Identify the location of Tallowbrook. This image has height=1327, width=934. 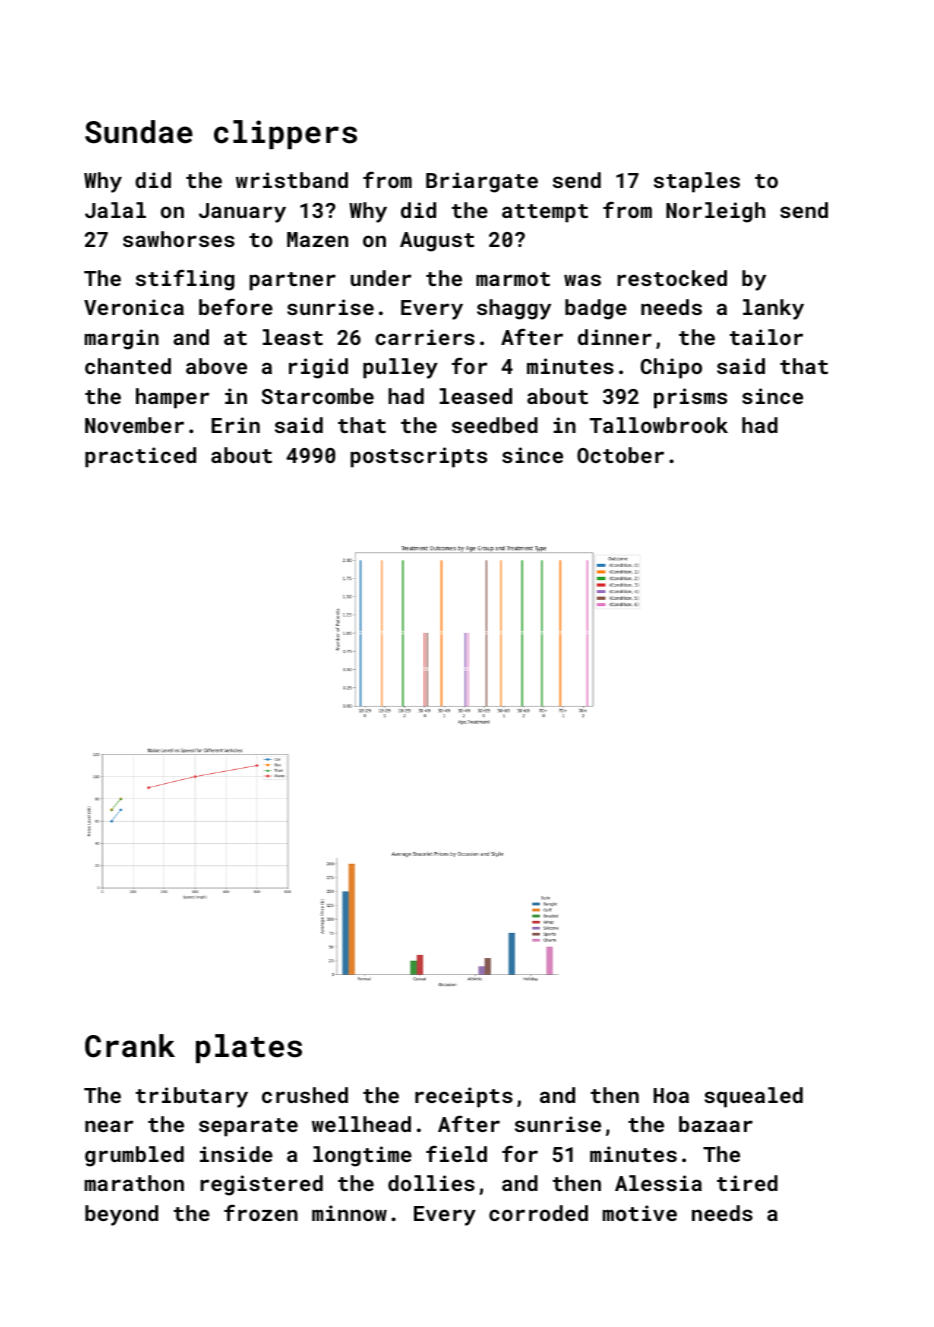
(659, 425).
